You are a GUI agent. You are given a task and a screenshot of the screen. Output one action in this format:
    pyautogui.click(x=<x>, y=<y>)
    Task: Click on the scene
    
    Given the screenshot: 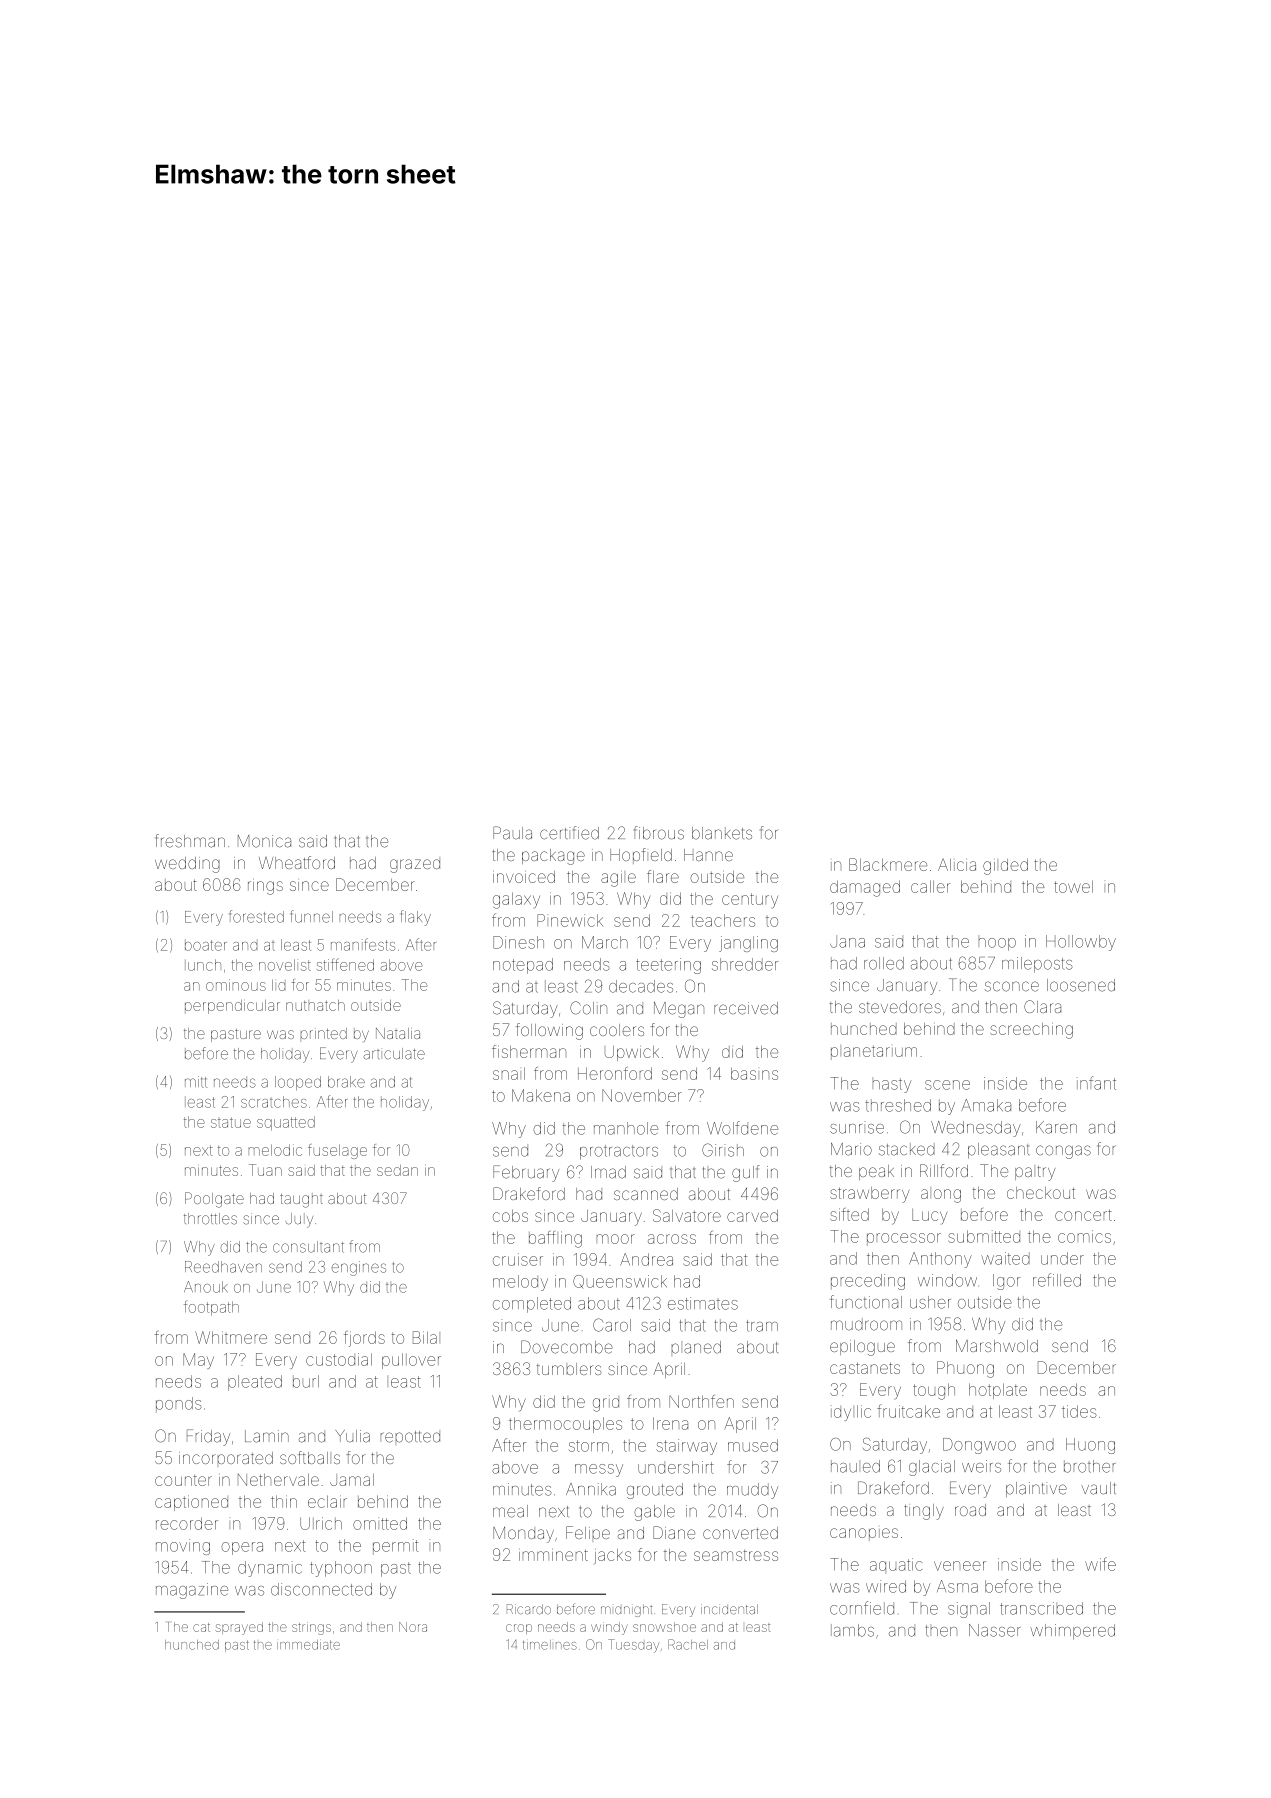 What is the action you would take?
    pyautogui.click(x=947, y=1085)
